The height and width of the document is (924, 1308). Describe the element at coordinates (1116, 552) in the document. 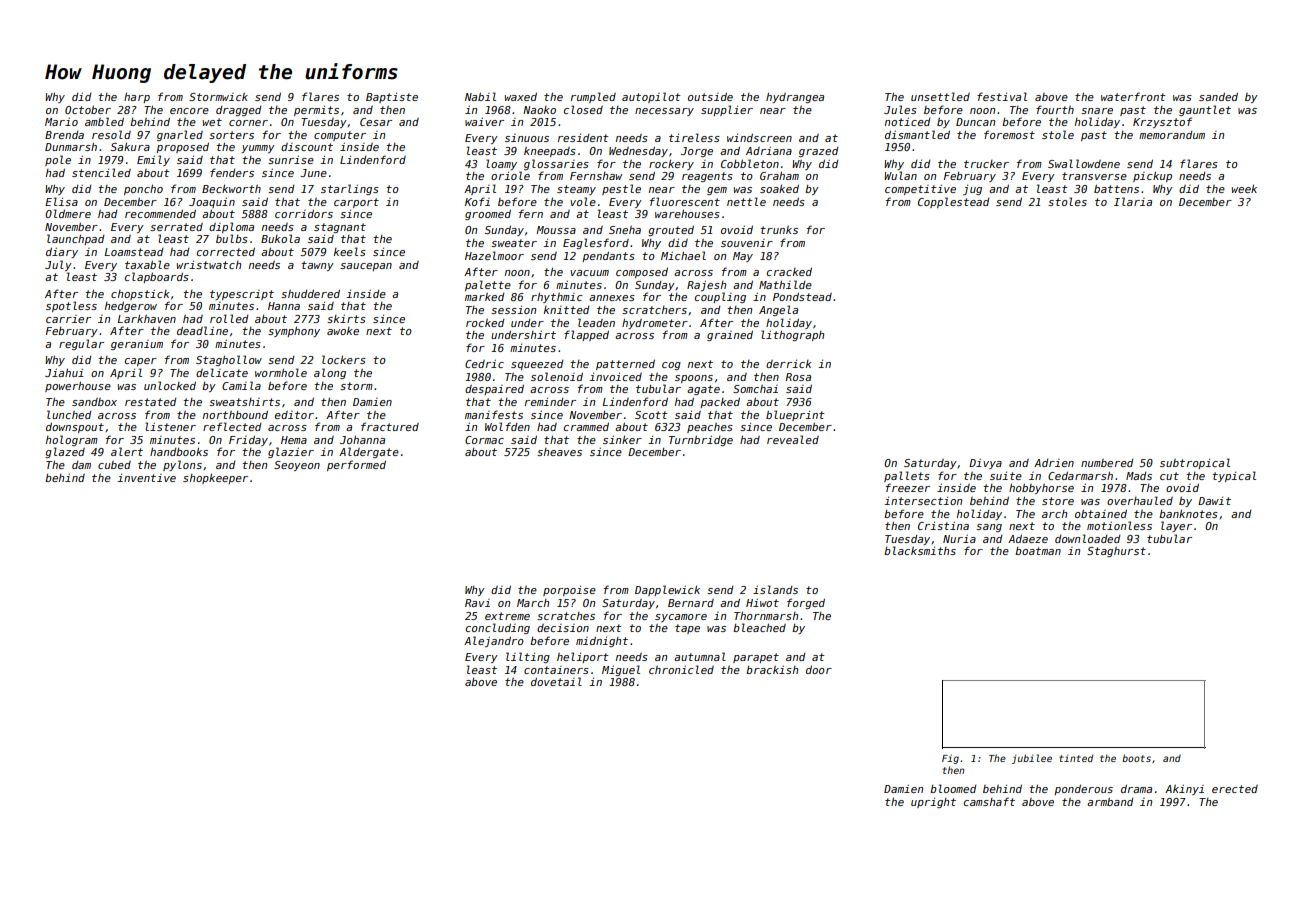

I see `Staghurst` at that location.
